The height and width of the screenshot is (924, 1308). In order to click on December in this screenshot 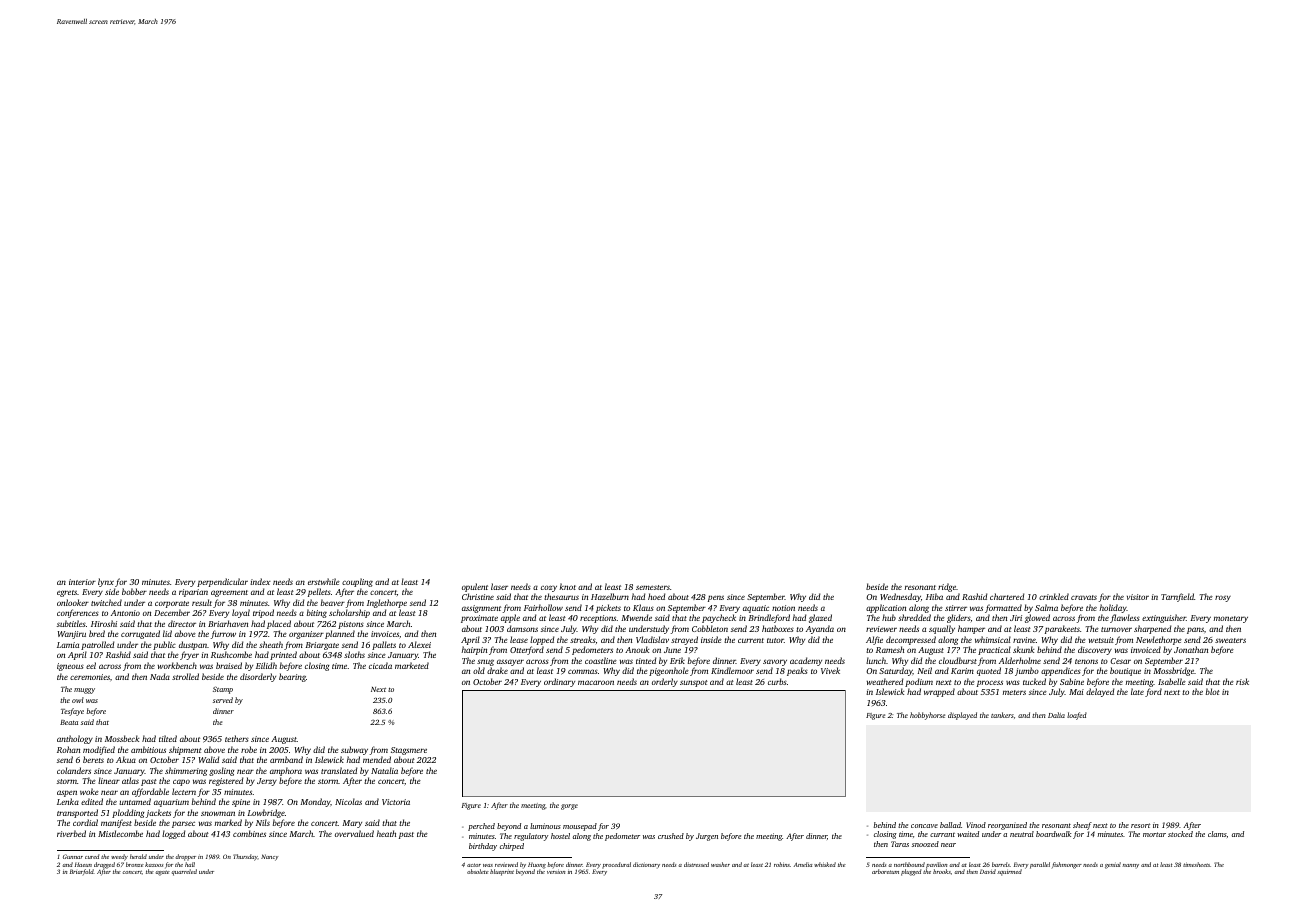, I will do `click(172, 612)`.
